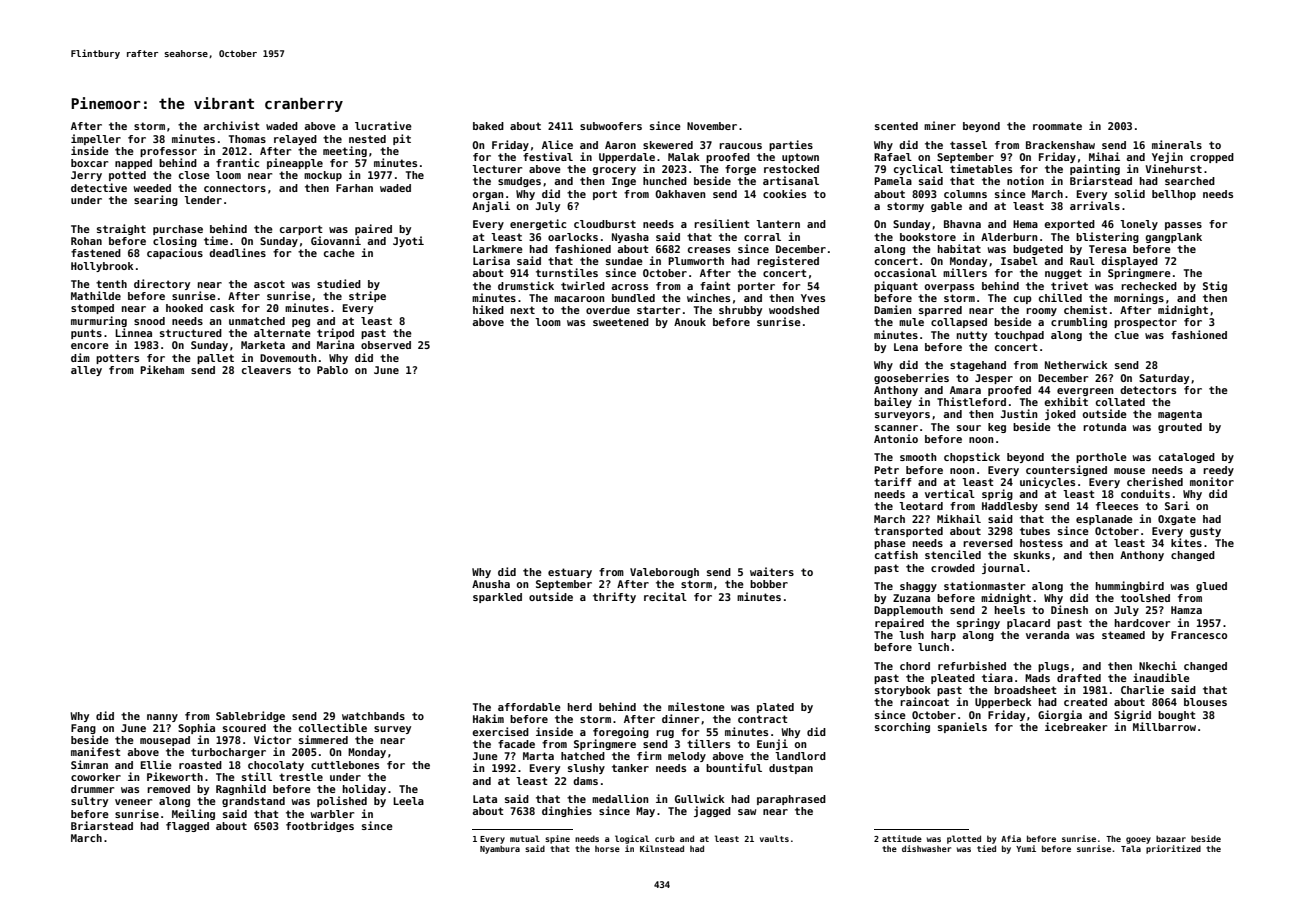  Describe the element at coordinates (187, 827) in the screenshot. I see `flagged` at that location.
